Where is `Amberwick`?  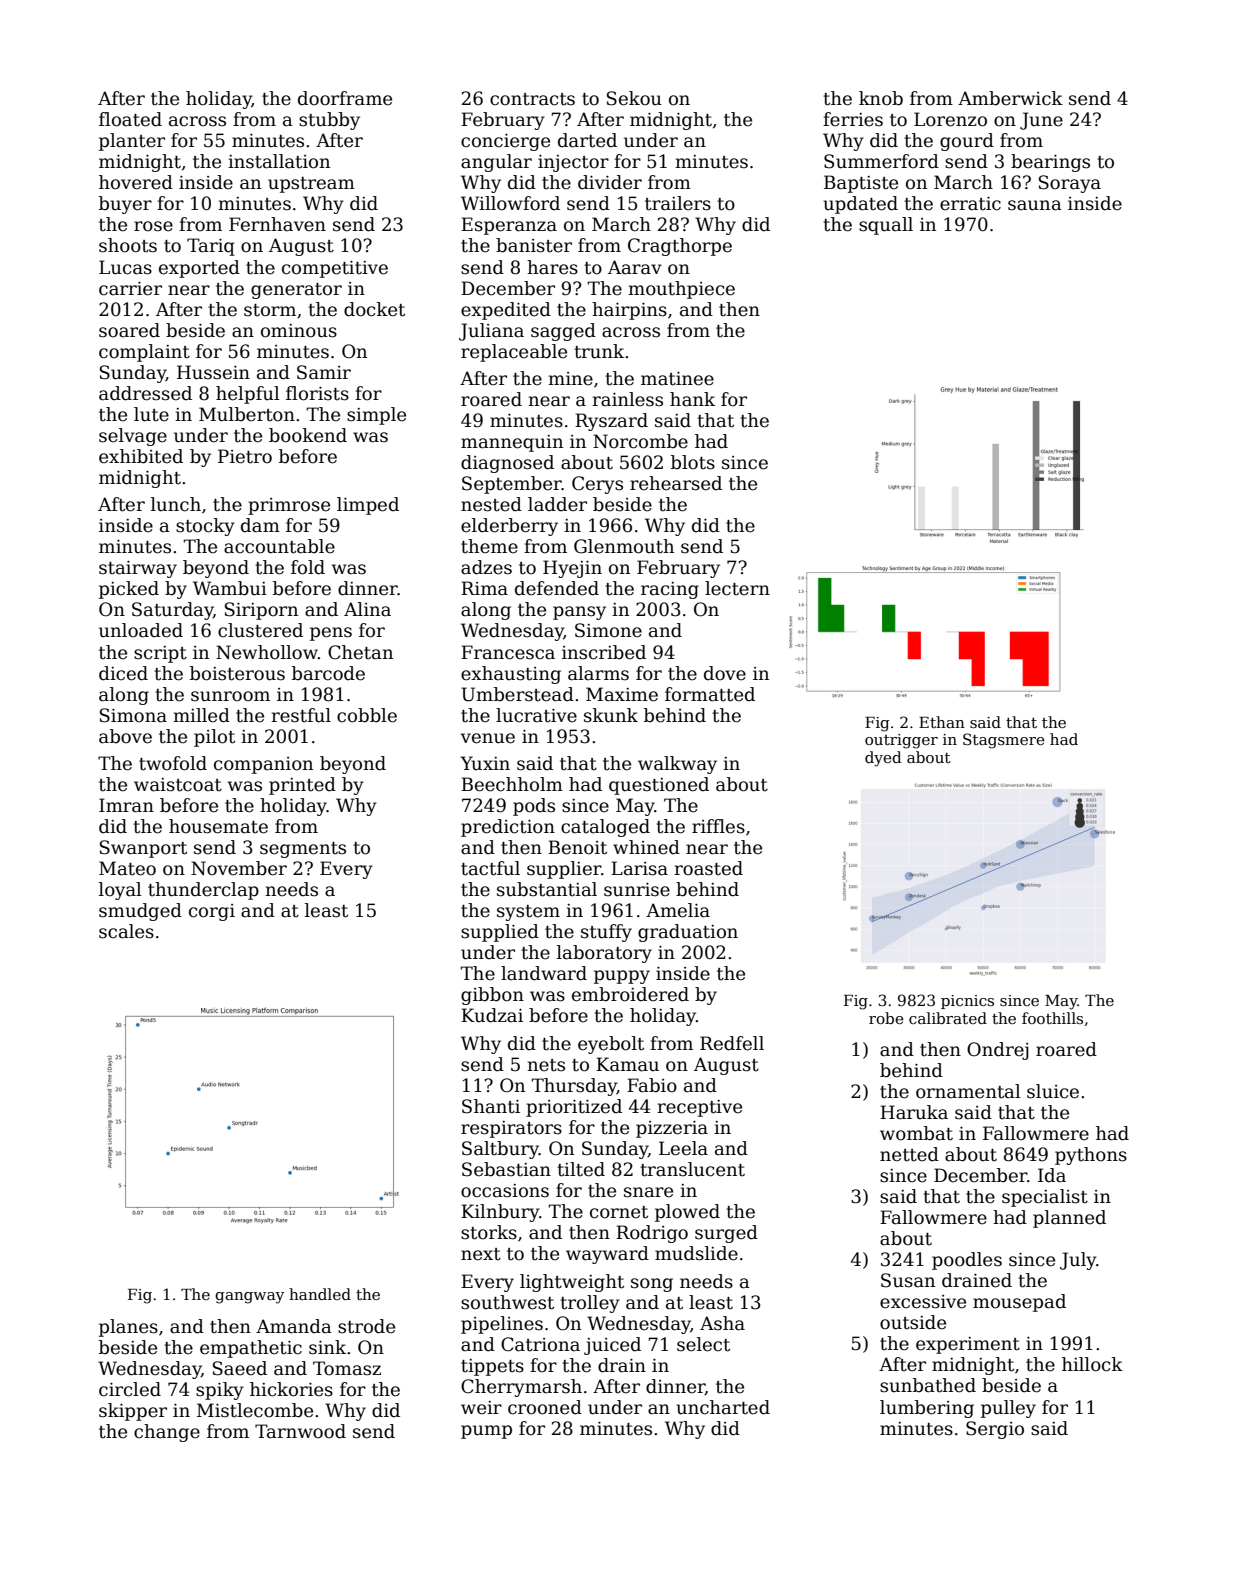 Amberwick is located at coordinates (1010, 98).
